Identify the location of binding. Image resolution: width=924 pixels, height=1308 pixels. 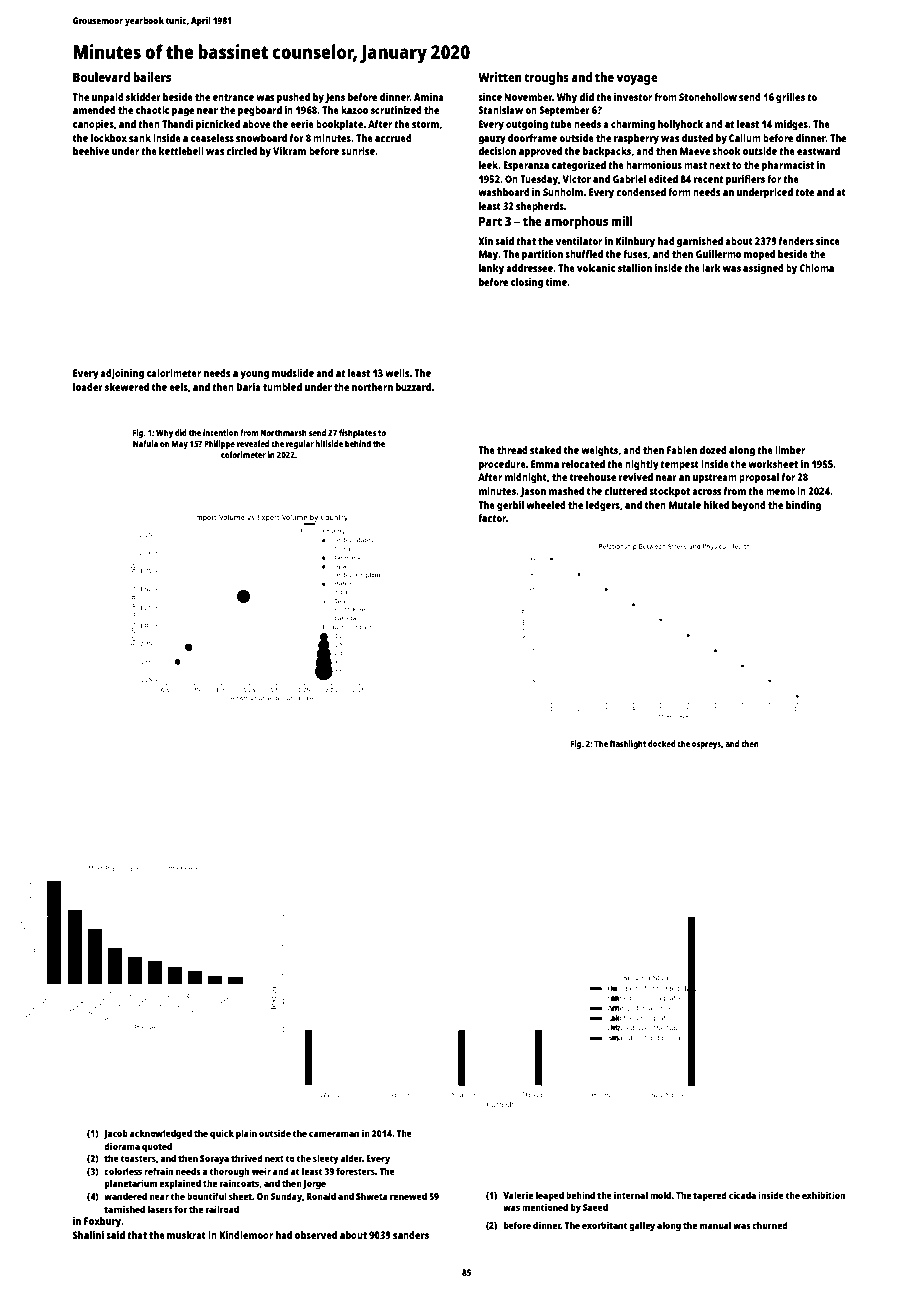
(803, 506).
